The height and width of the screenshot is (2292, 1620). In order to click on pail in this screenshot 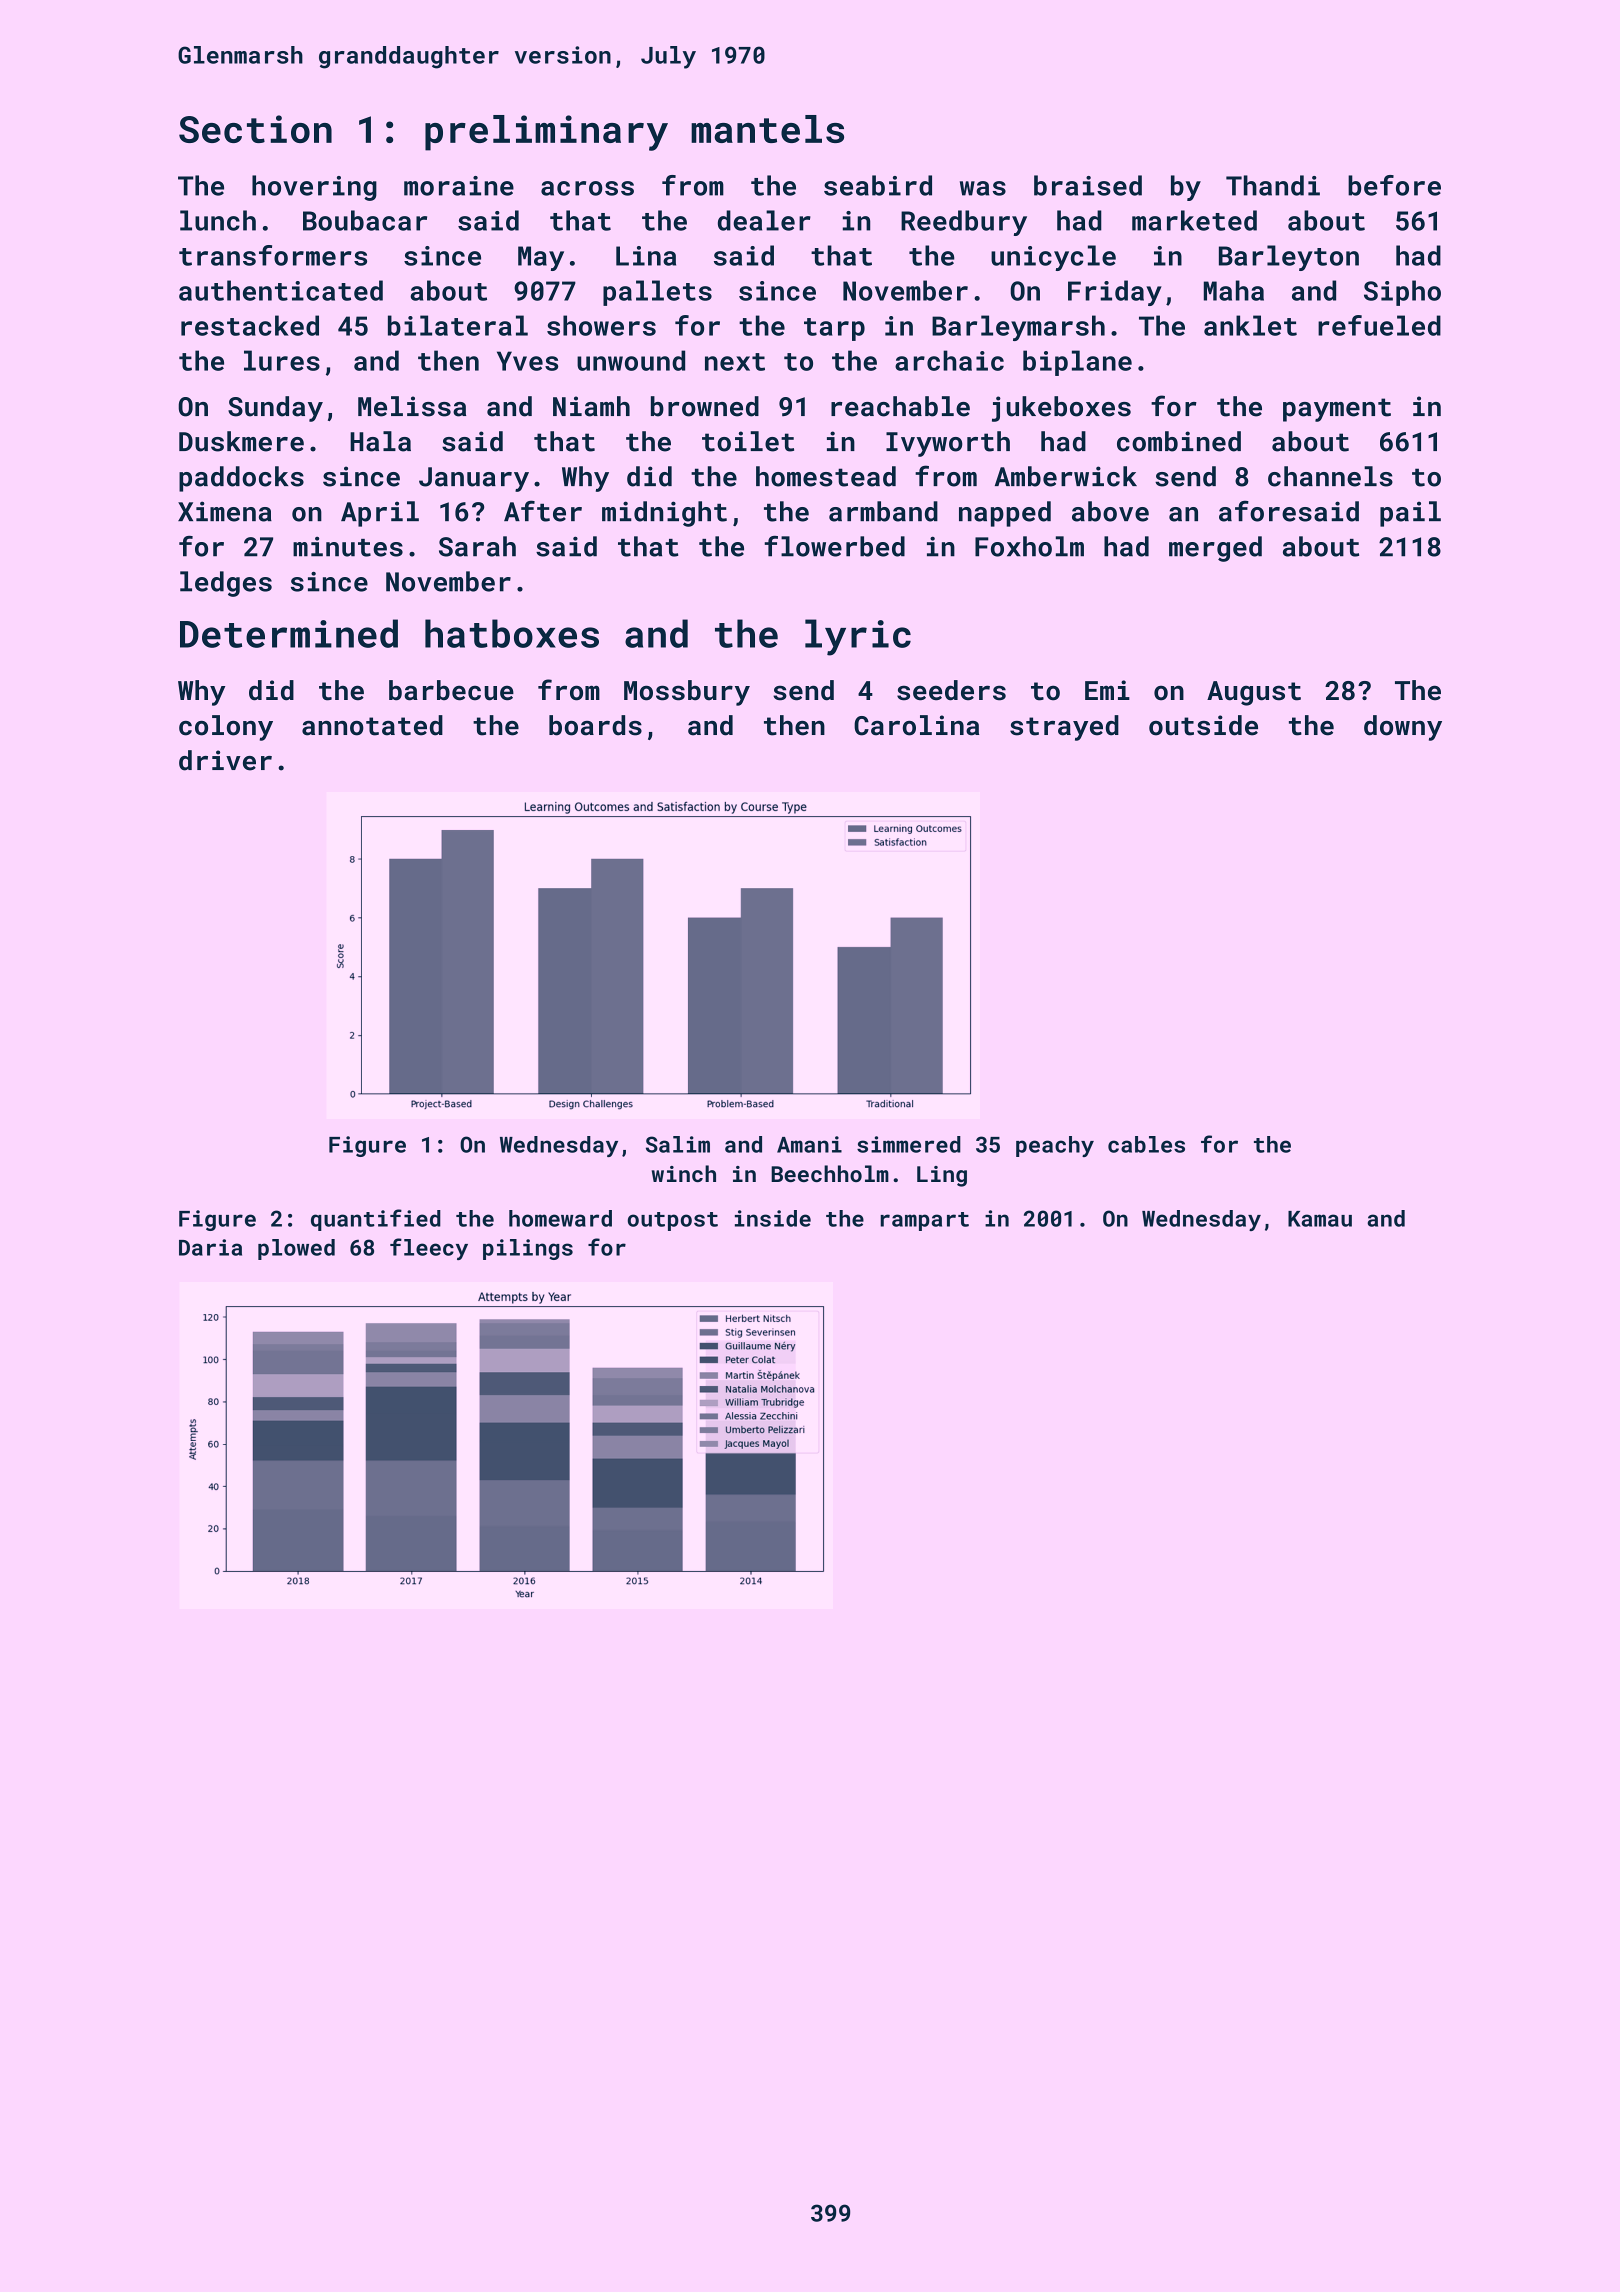, I will do `click(1410, 514)`.
